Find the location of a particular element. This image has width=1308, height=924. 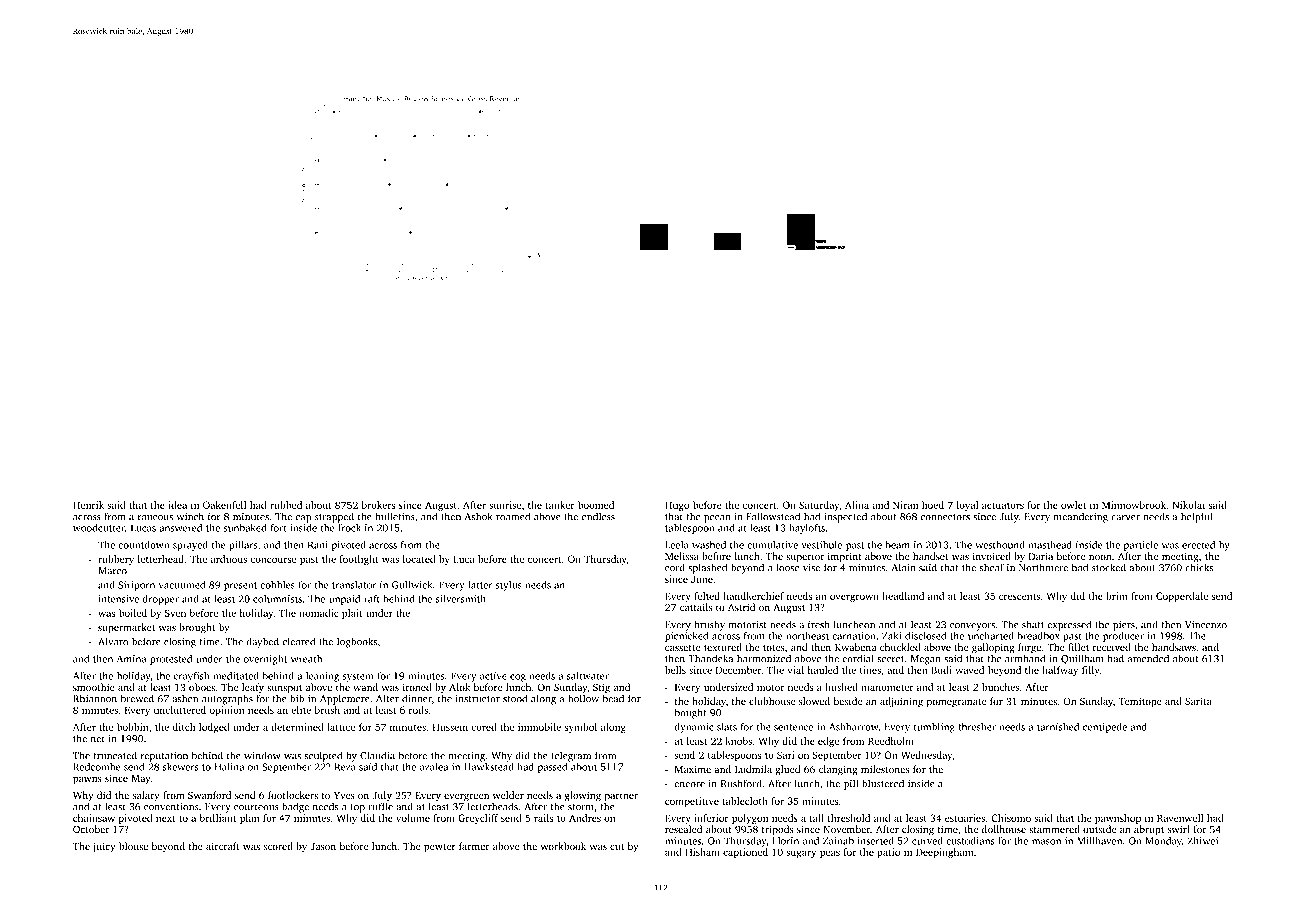

boomed is located at coordinates (596, 505).
